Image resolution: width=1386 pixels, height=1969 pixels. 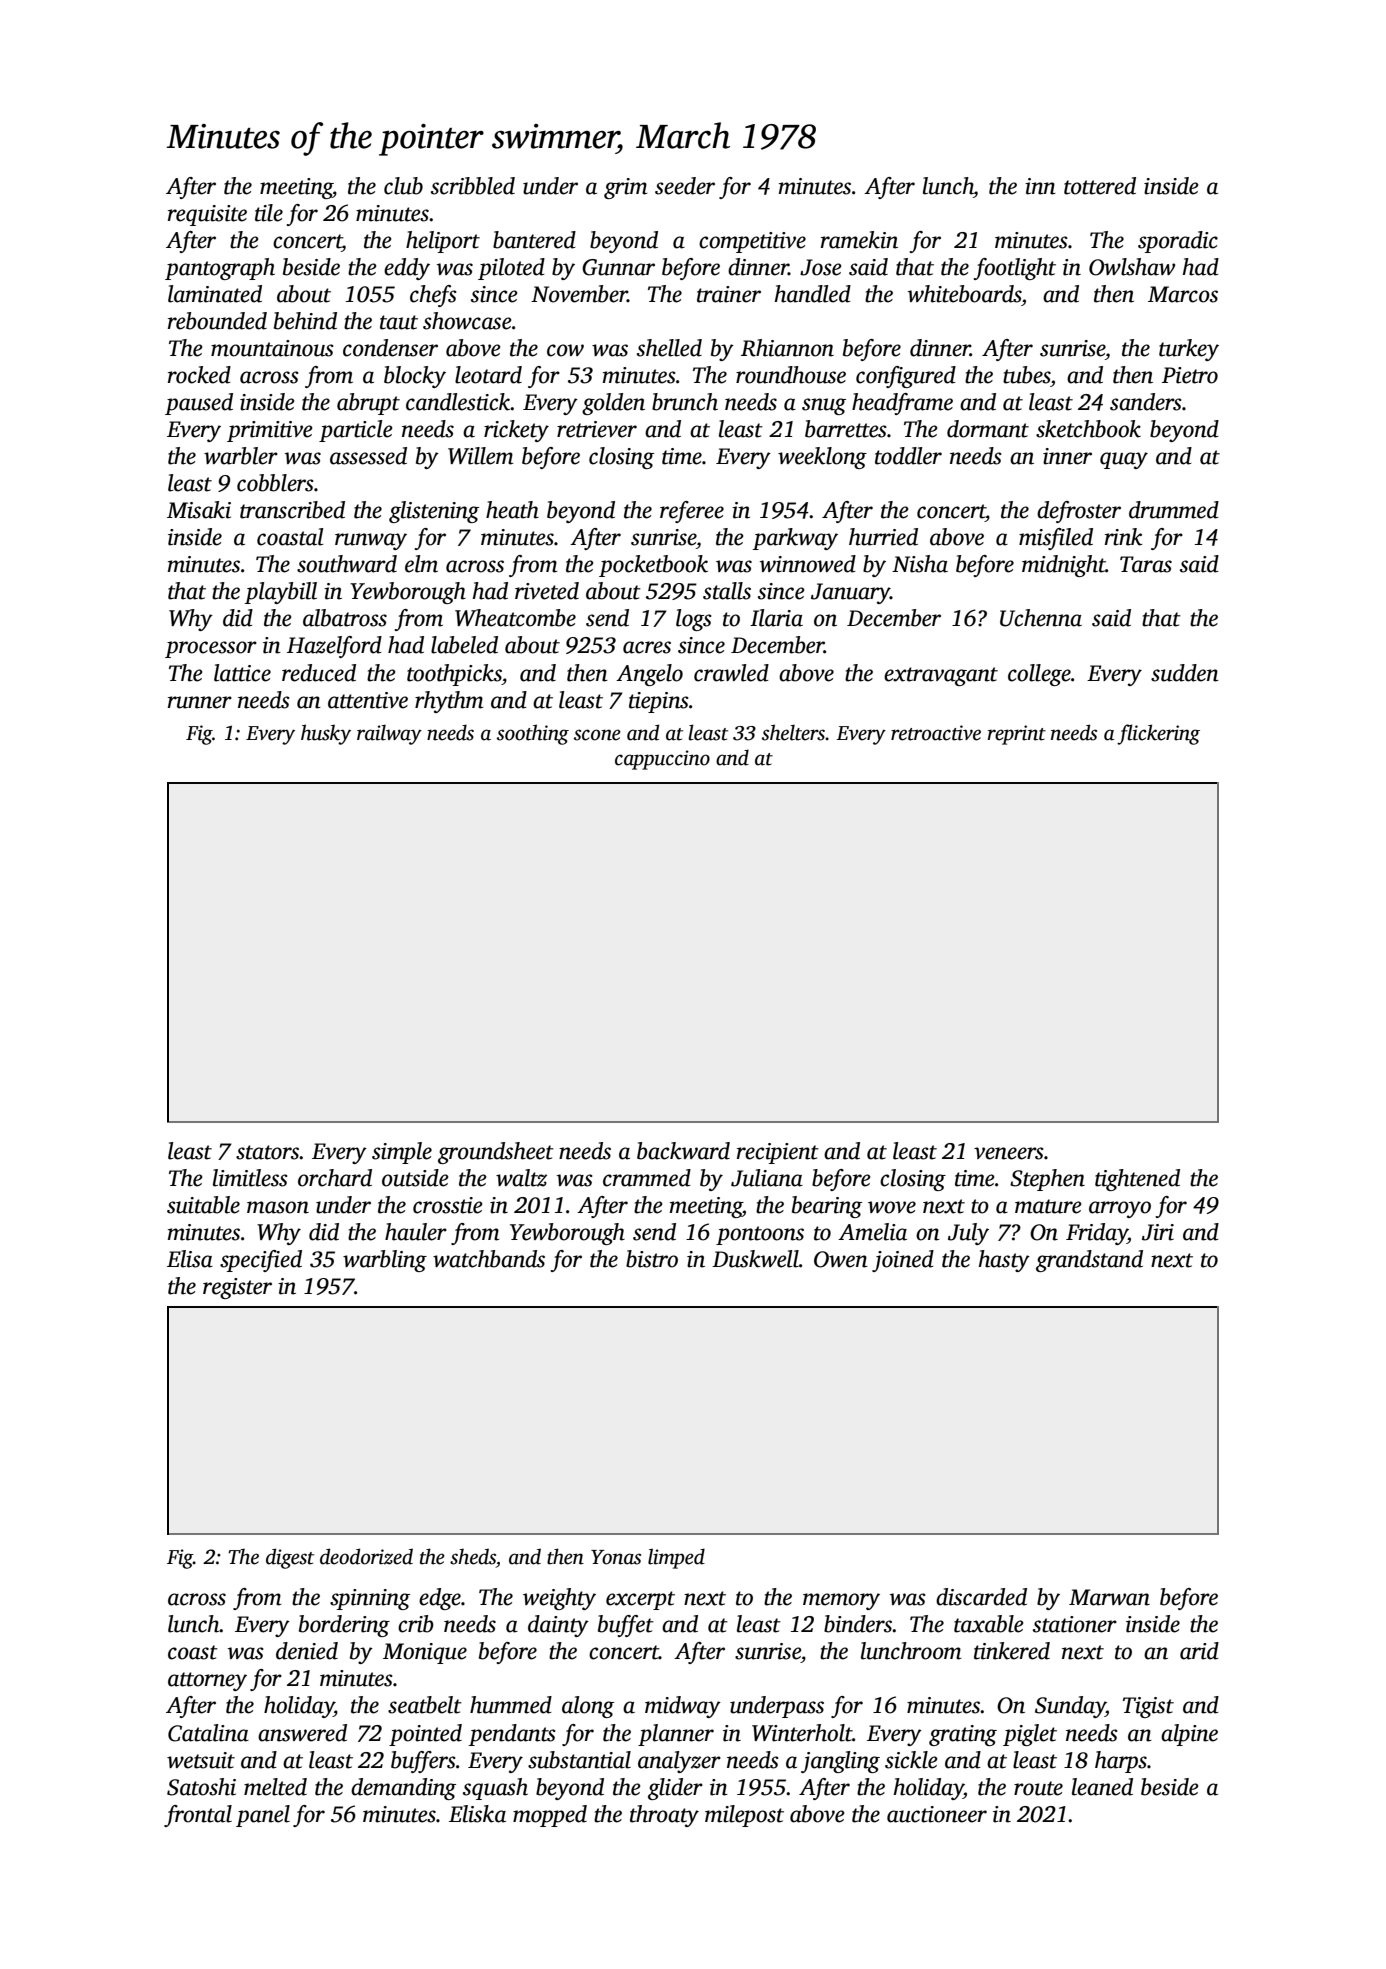 I want to click on stators, so click(x=268, y=1152).
